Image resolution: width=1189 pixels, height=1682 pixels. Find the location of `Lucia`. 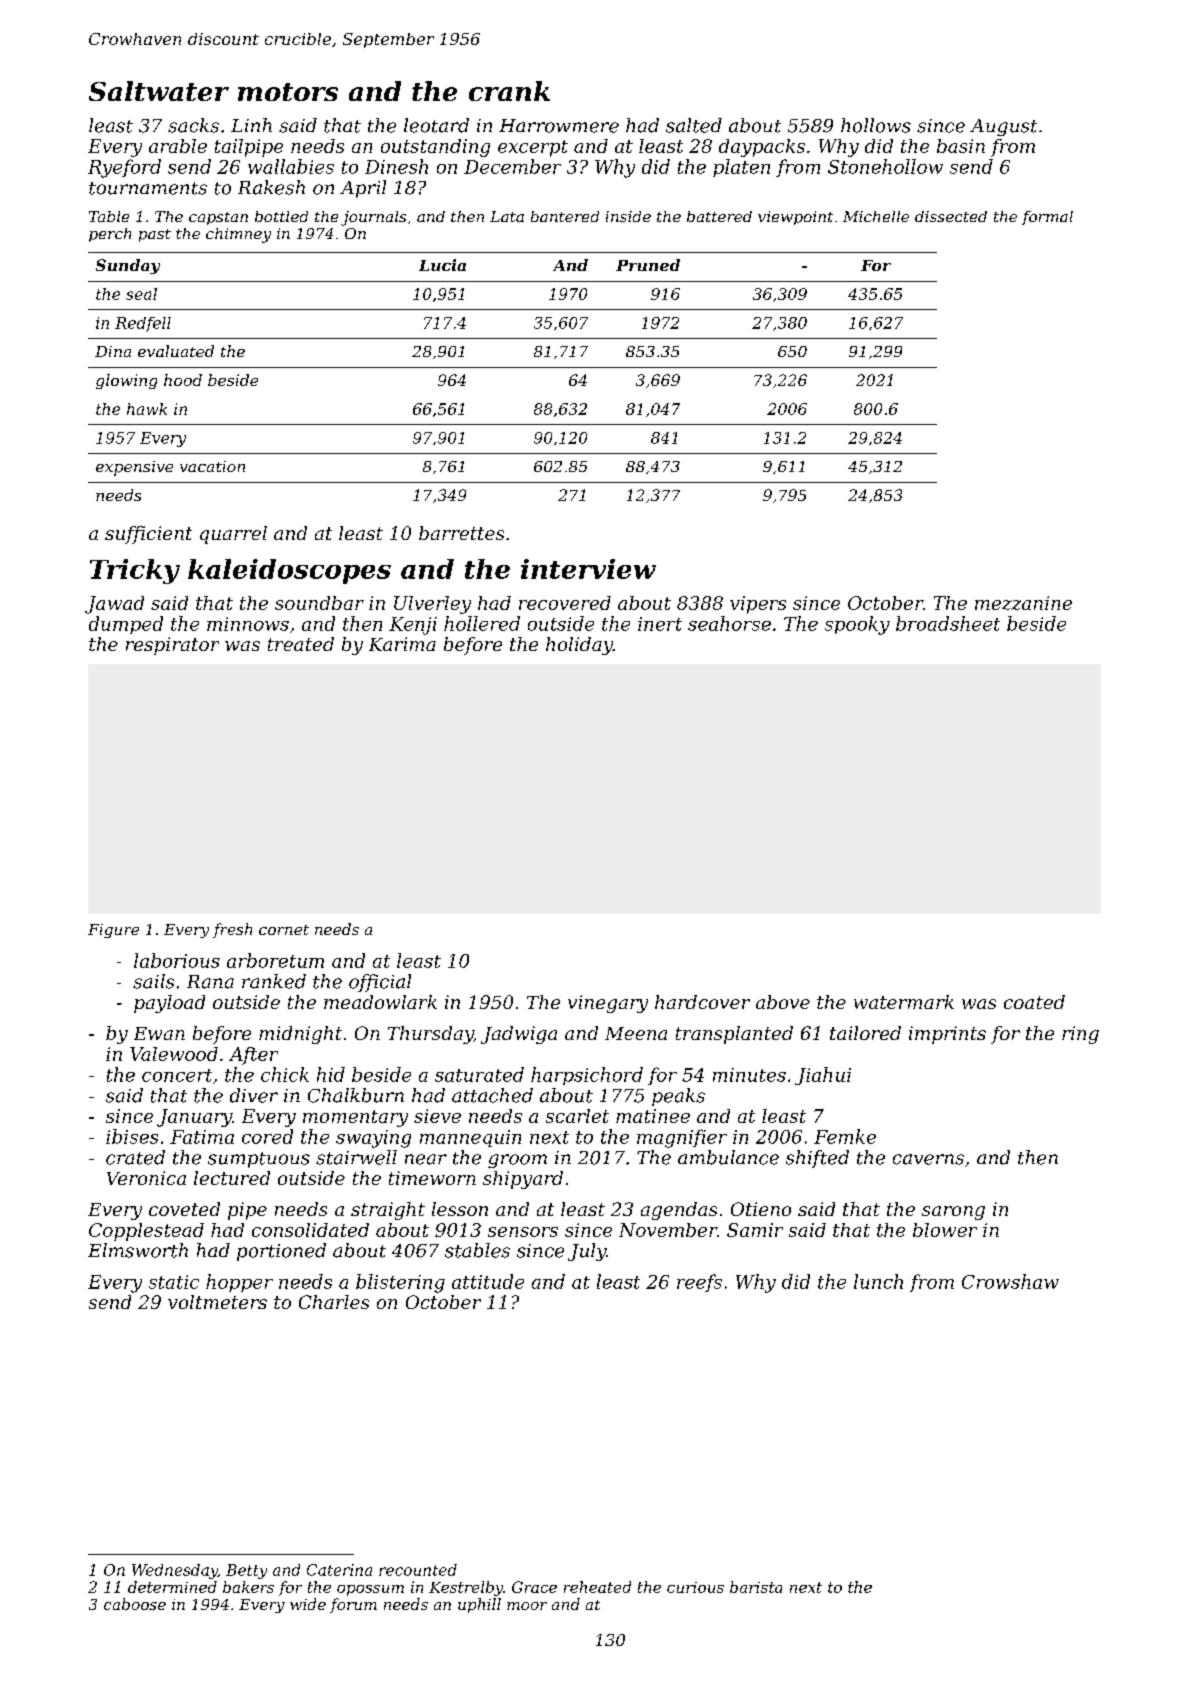

Lucia is located at coordinates (442, 265).
